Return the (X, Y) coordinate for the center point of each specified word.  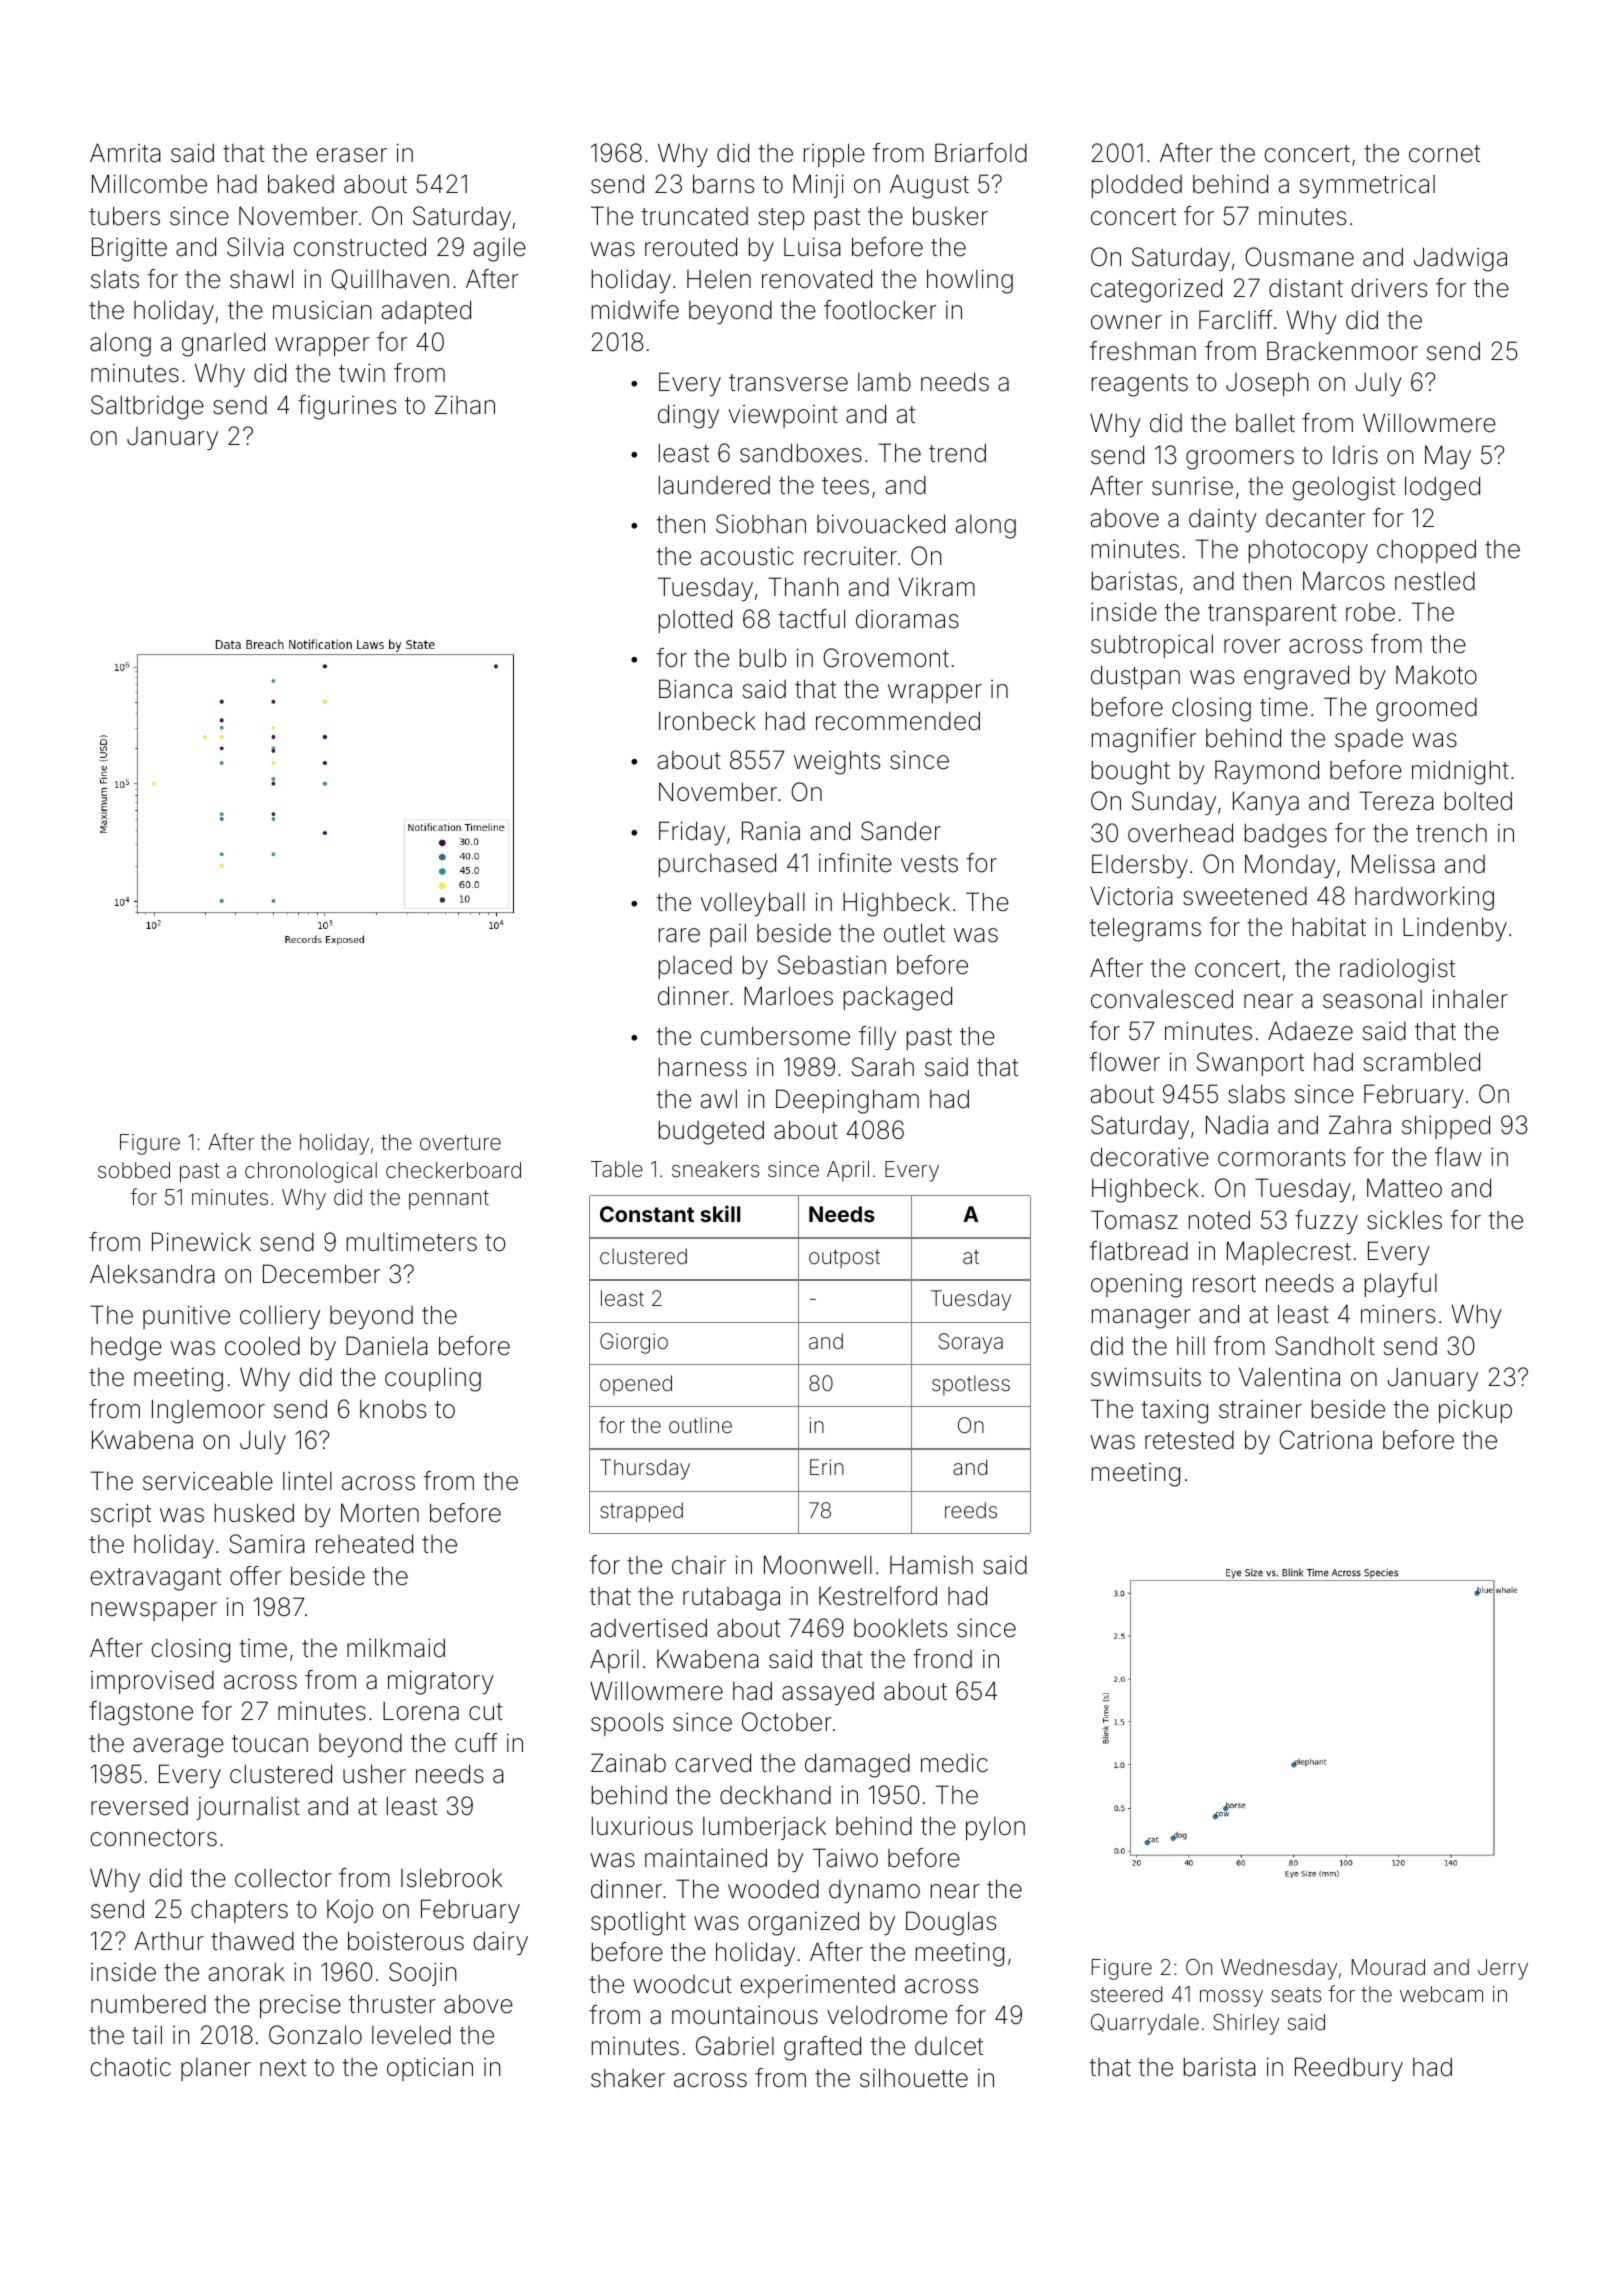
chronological (311, 1172)
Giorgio (634, 1343)
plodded (1137, 186)
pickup (1475, 1411)
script (121, 1515)
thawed (252, 1941)
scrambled (1422, 1062)
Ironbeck (707, 721)
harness (703, 1067)
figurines (347, 407)
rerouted (691, 247)
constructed (360, 247)
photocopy (1308, 551)
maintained (706, 1858)
